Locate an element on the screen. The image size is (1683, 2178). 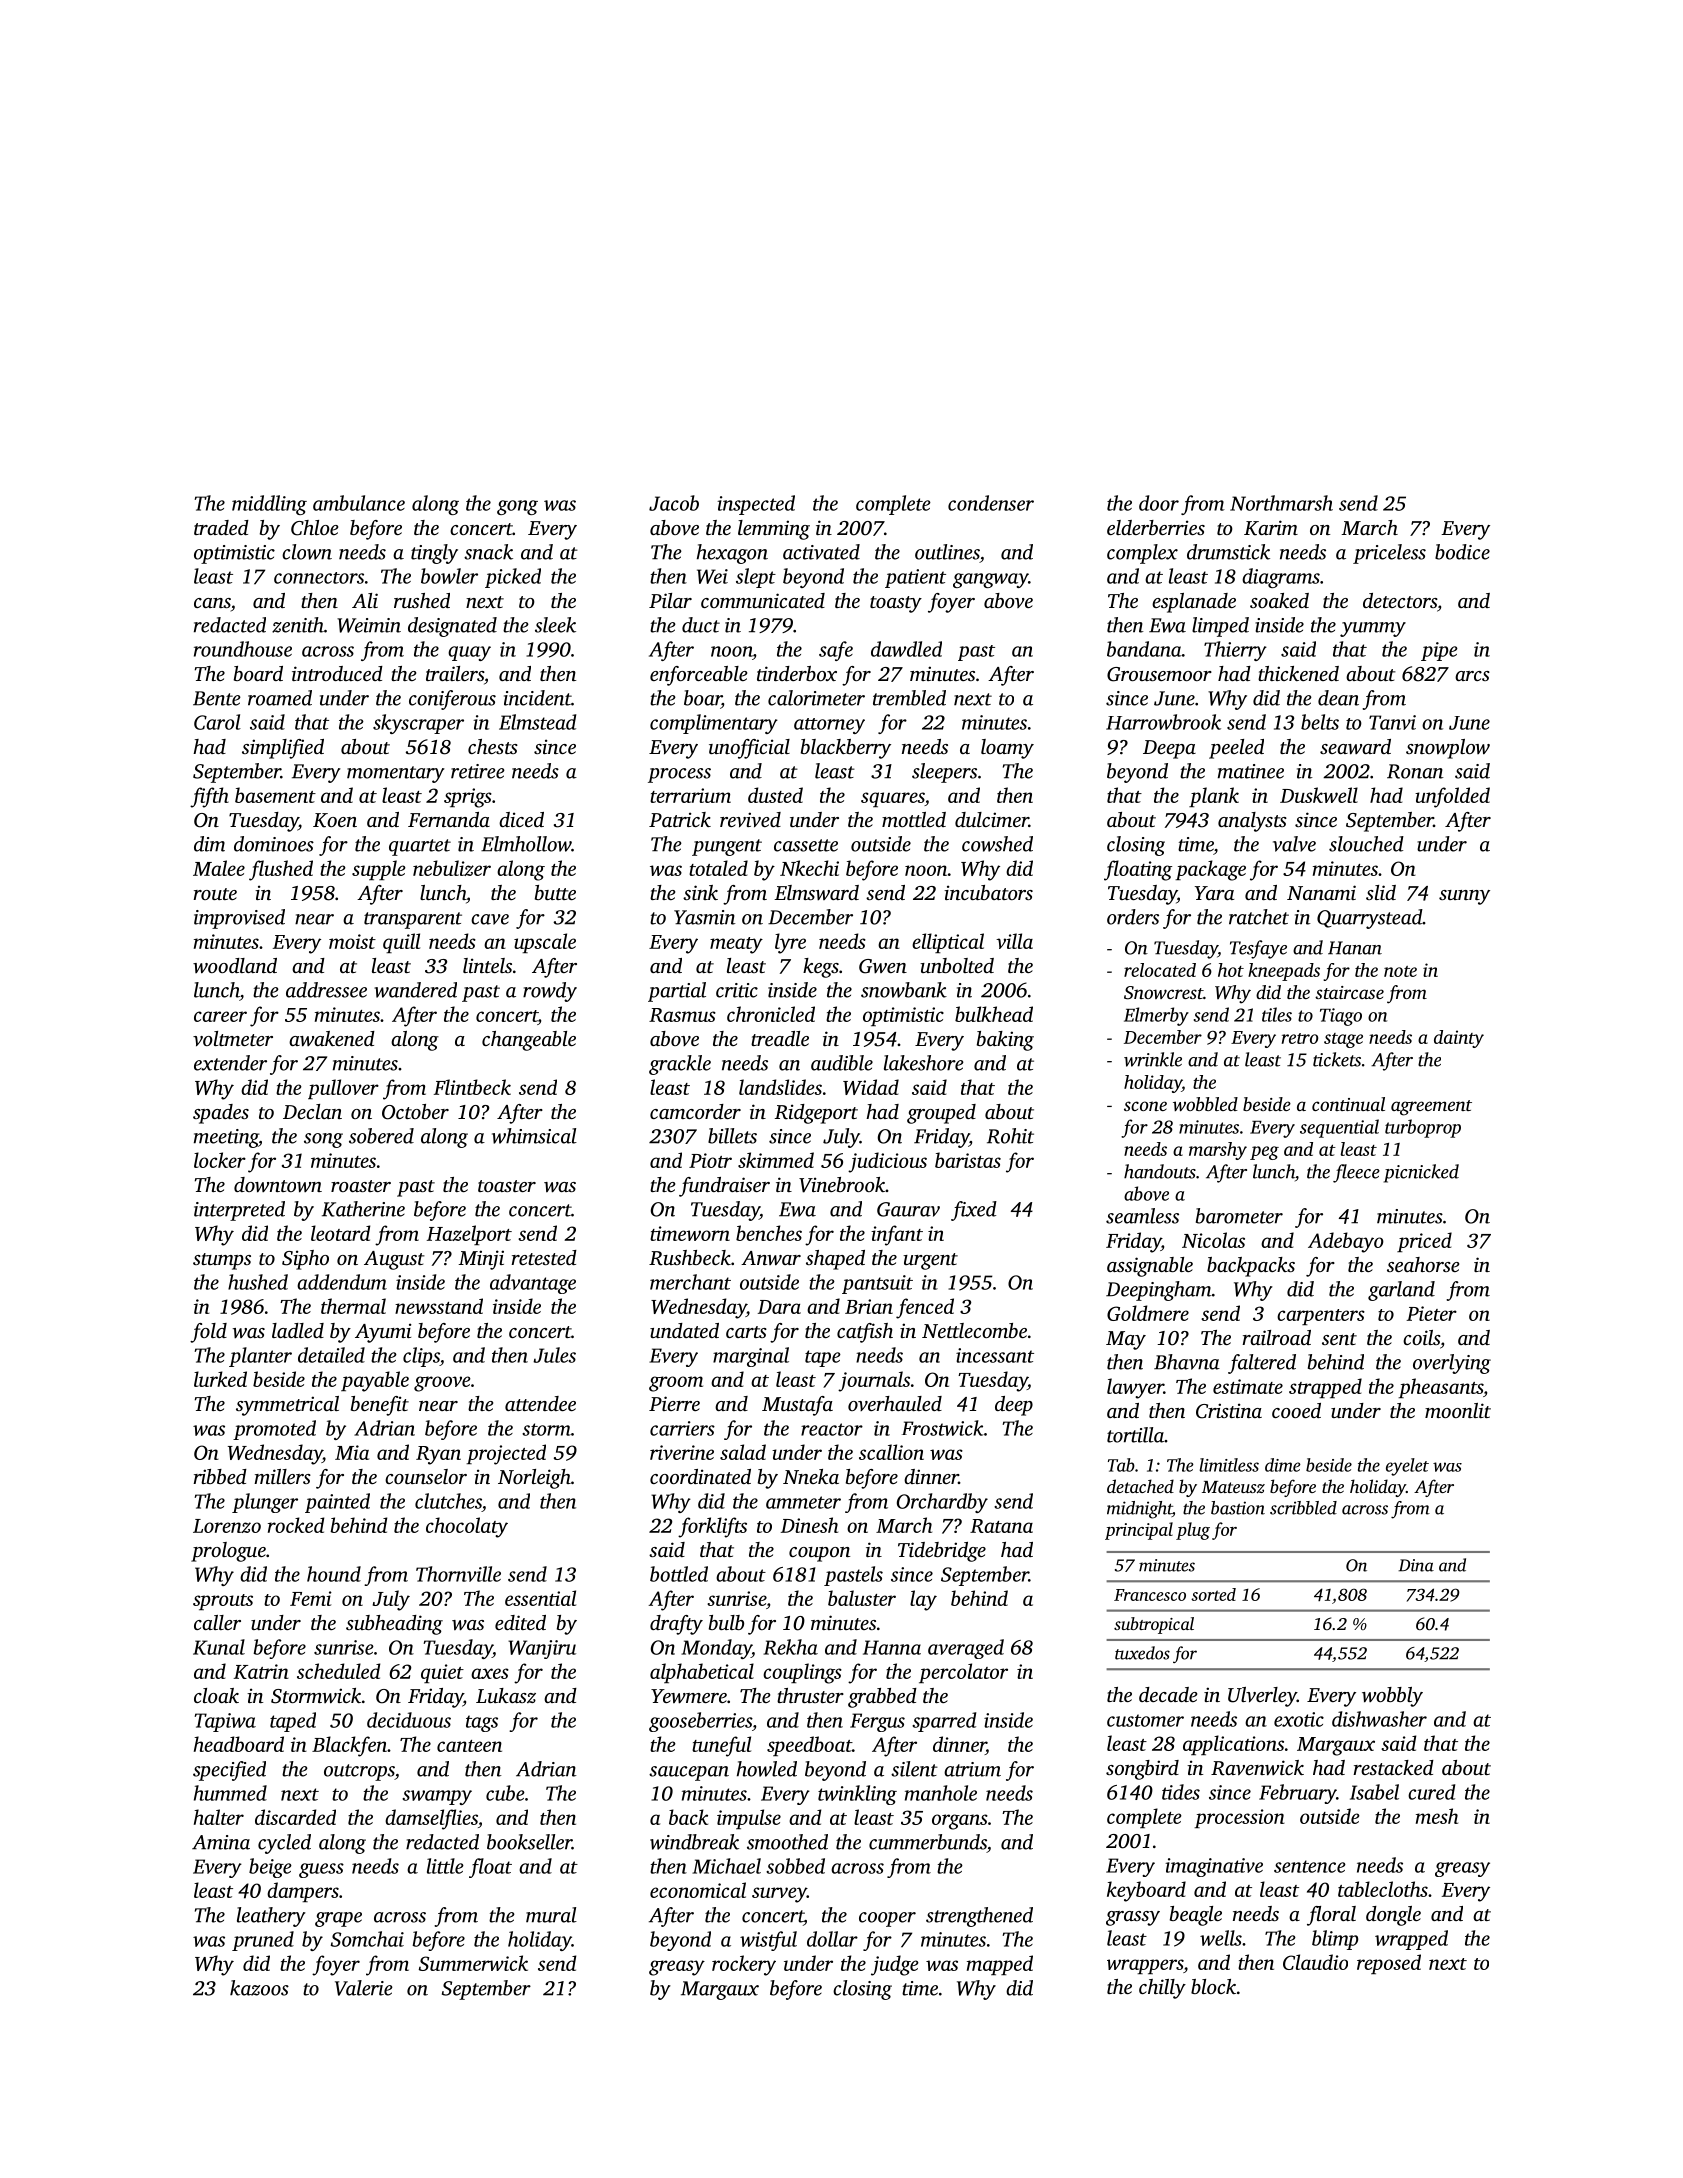
toasty is located at coordinates (896, 604).
